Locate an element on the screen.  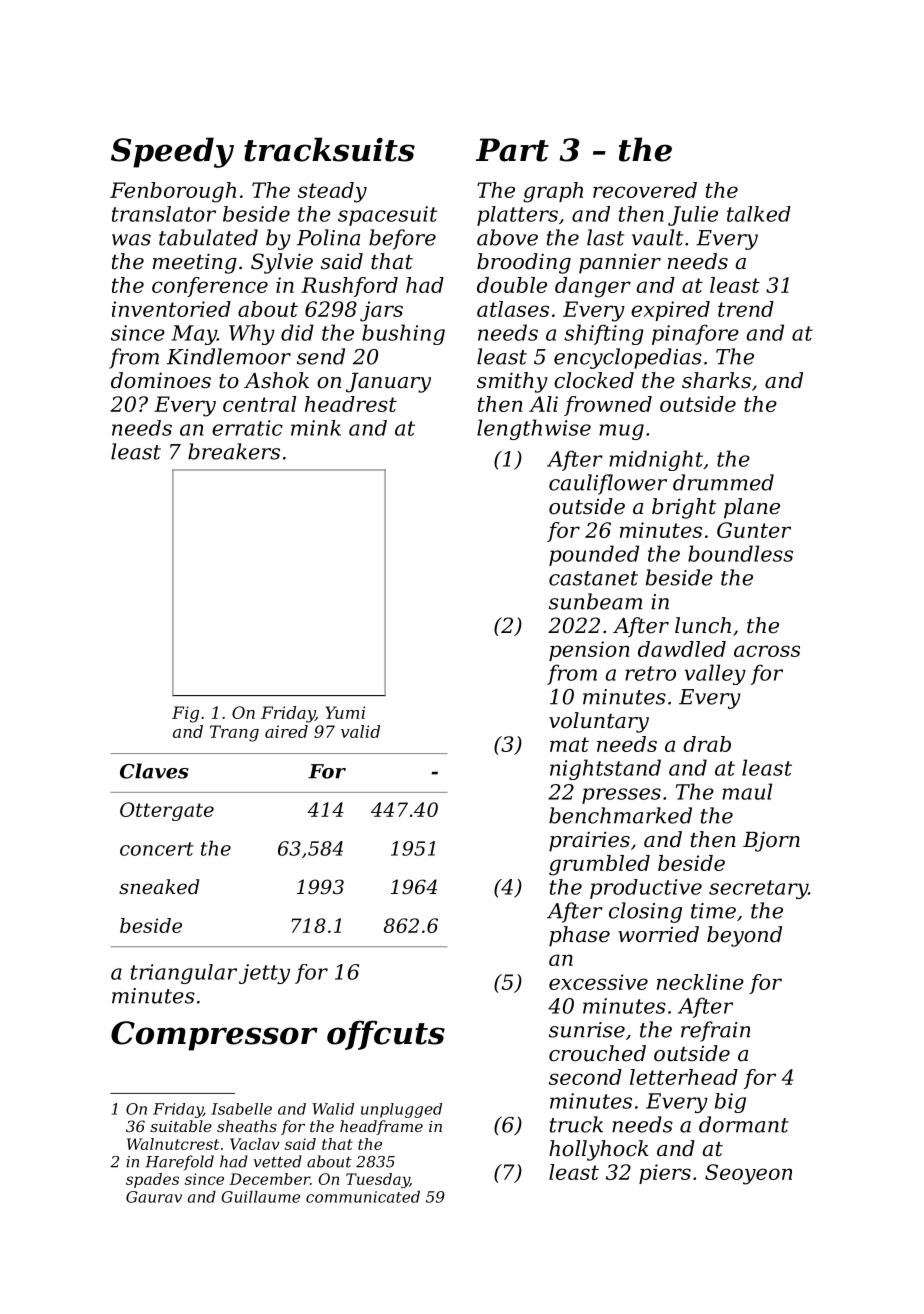
drab is located at coordinates (707, 744).
